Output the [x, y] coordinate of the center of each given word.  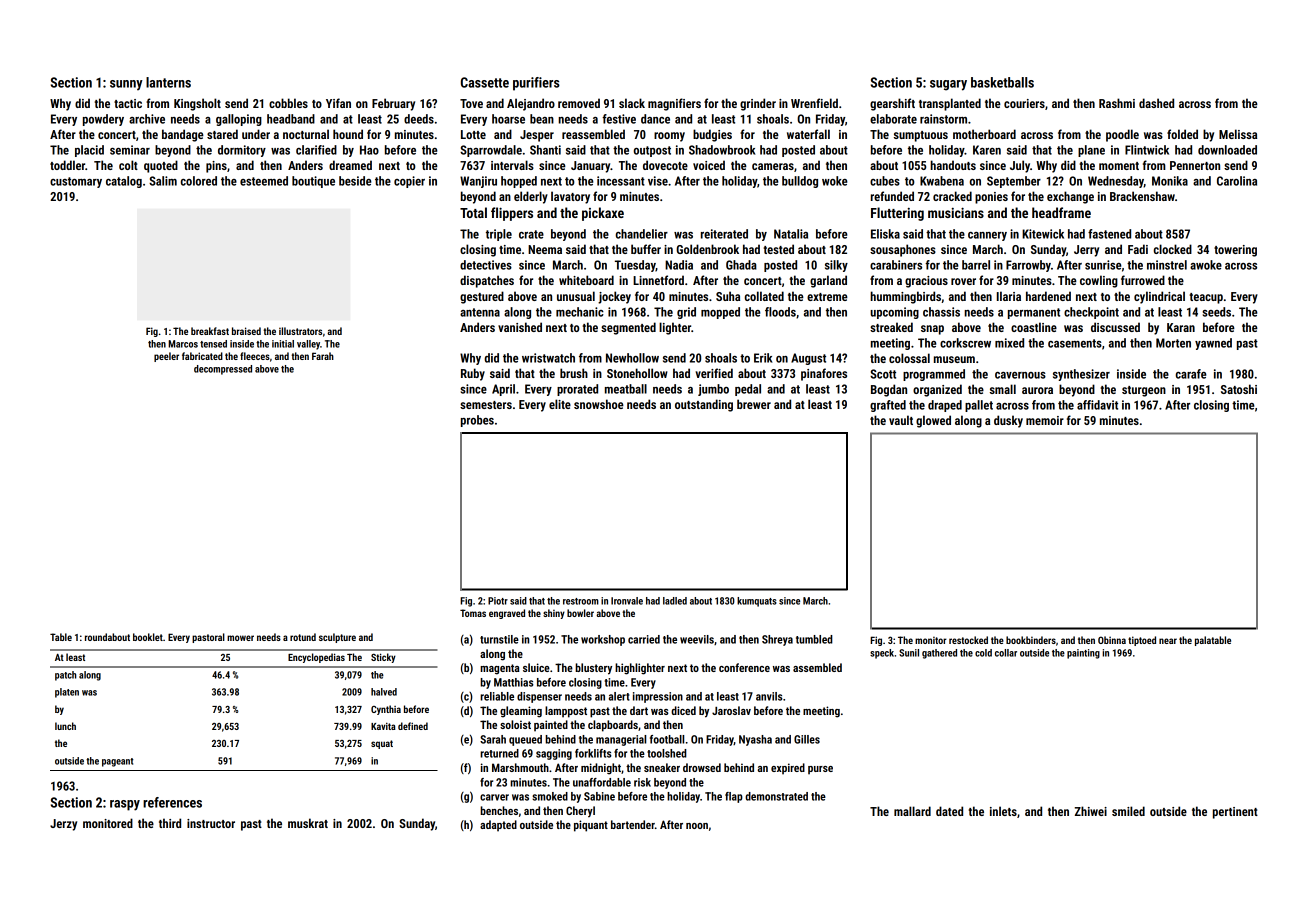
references [172, 802]
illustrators [300, 331]
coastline [1034, 327]
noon [697, 826]
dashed [1156, 103]
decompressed [223, 370]
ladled [675, 601]
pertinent [1235, 813]
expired [788, 769]
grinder [758, 104]
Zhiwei [1091, 811]
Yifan [338, 103]
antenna [480, 312]
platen [67, 693]
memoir [1045, 420]
